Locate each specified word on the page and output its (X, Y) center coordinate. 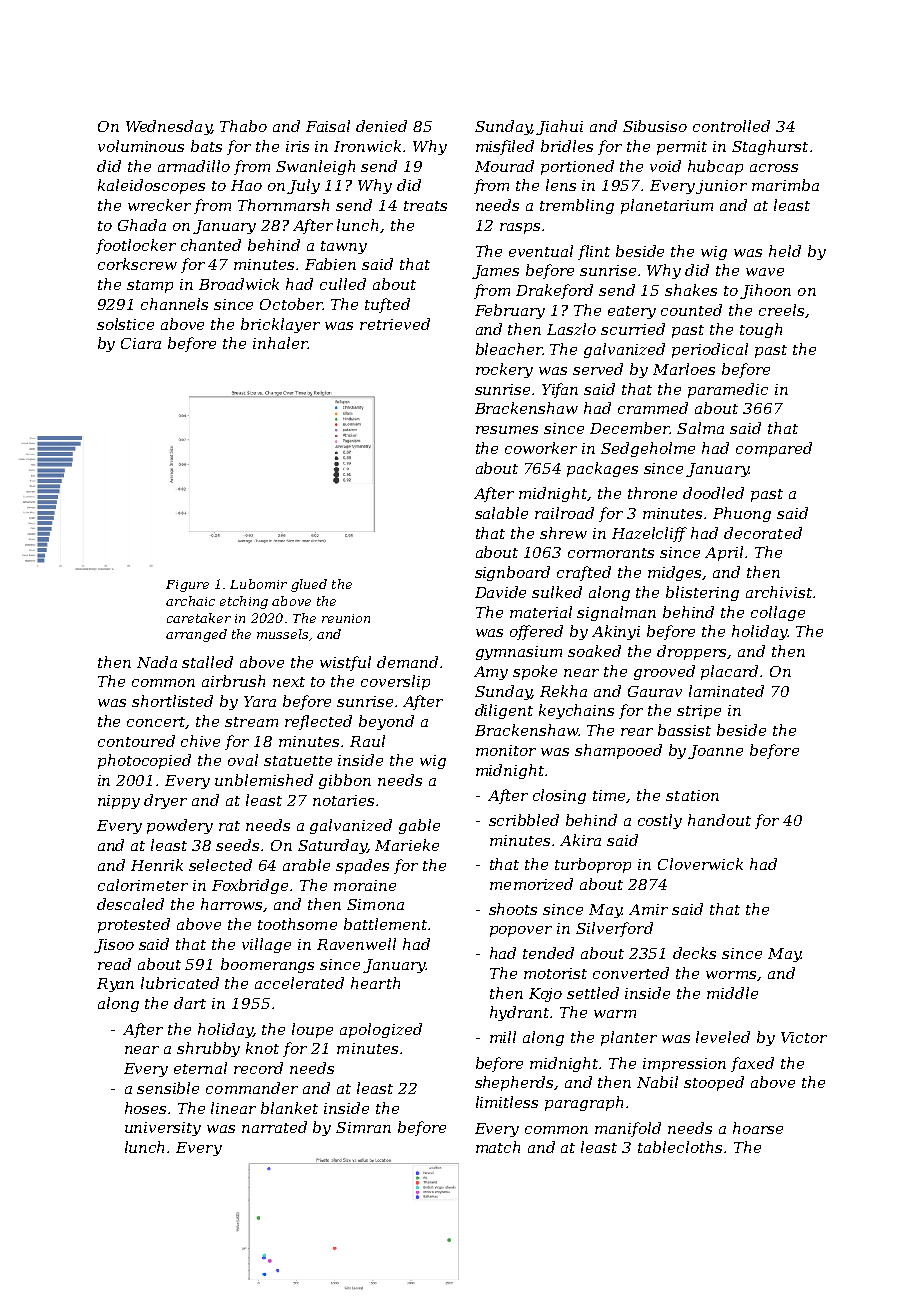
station (692, 795)
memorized (531, 884)
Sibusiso (655, 126)
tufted (387, 305)
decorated (763, 533)
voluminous (141, 146)
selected (220, 865)
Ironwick (367, 146)
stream (251, 722)
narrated (274, 1127)
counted (691, 310)
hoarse (758, 1128)
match (498, 1147)
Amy (491, 673)
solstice (125, 324)
